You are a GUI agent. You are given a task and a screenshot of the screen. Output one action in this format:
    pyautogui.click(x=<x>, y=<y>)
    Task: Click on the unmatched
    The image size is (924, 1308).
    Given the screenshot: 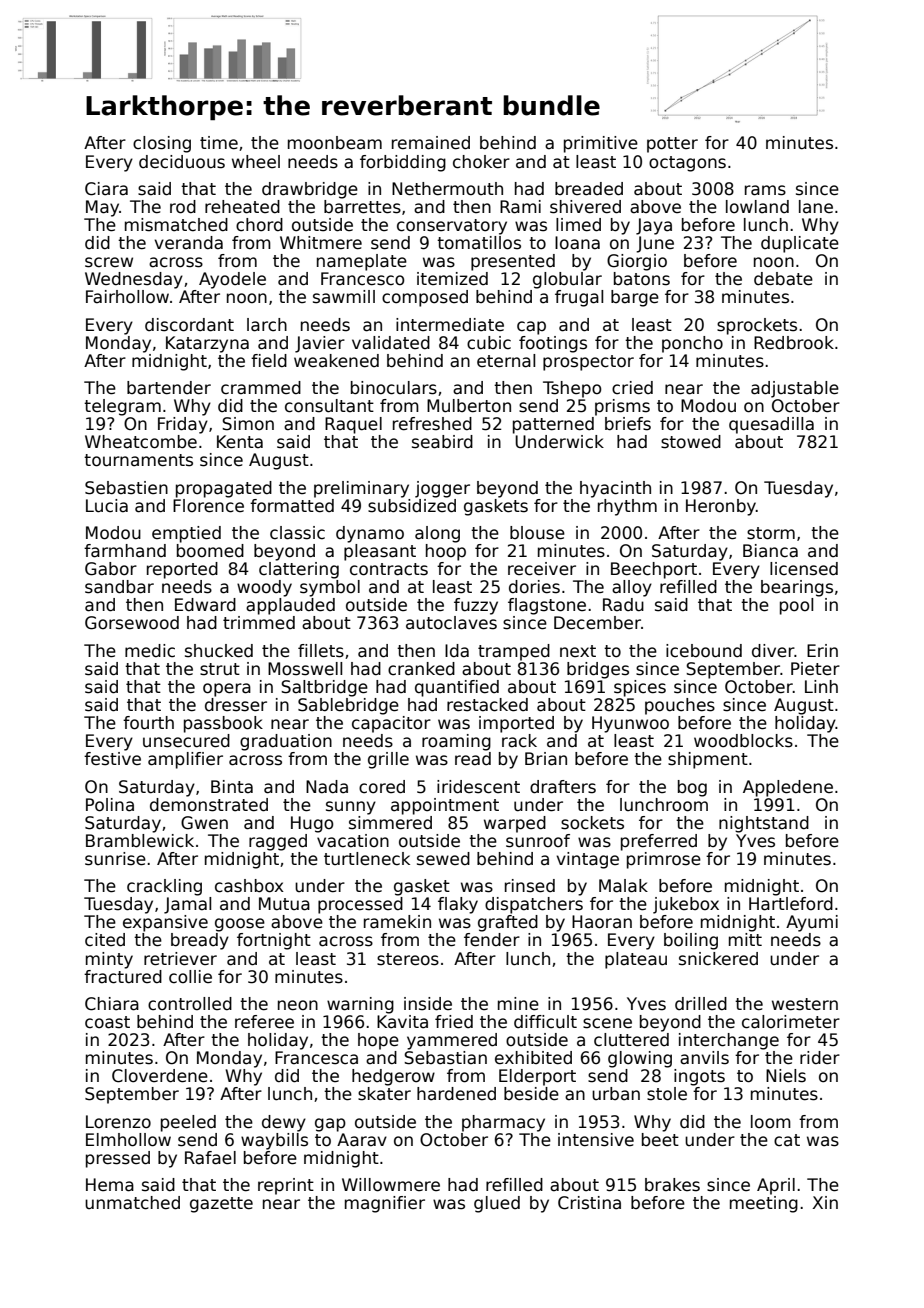 What is the action you would take?
    pyautogui.click(x=132, y=1203)
